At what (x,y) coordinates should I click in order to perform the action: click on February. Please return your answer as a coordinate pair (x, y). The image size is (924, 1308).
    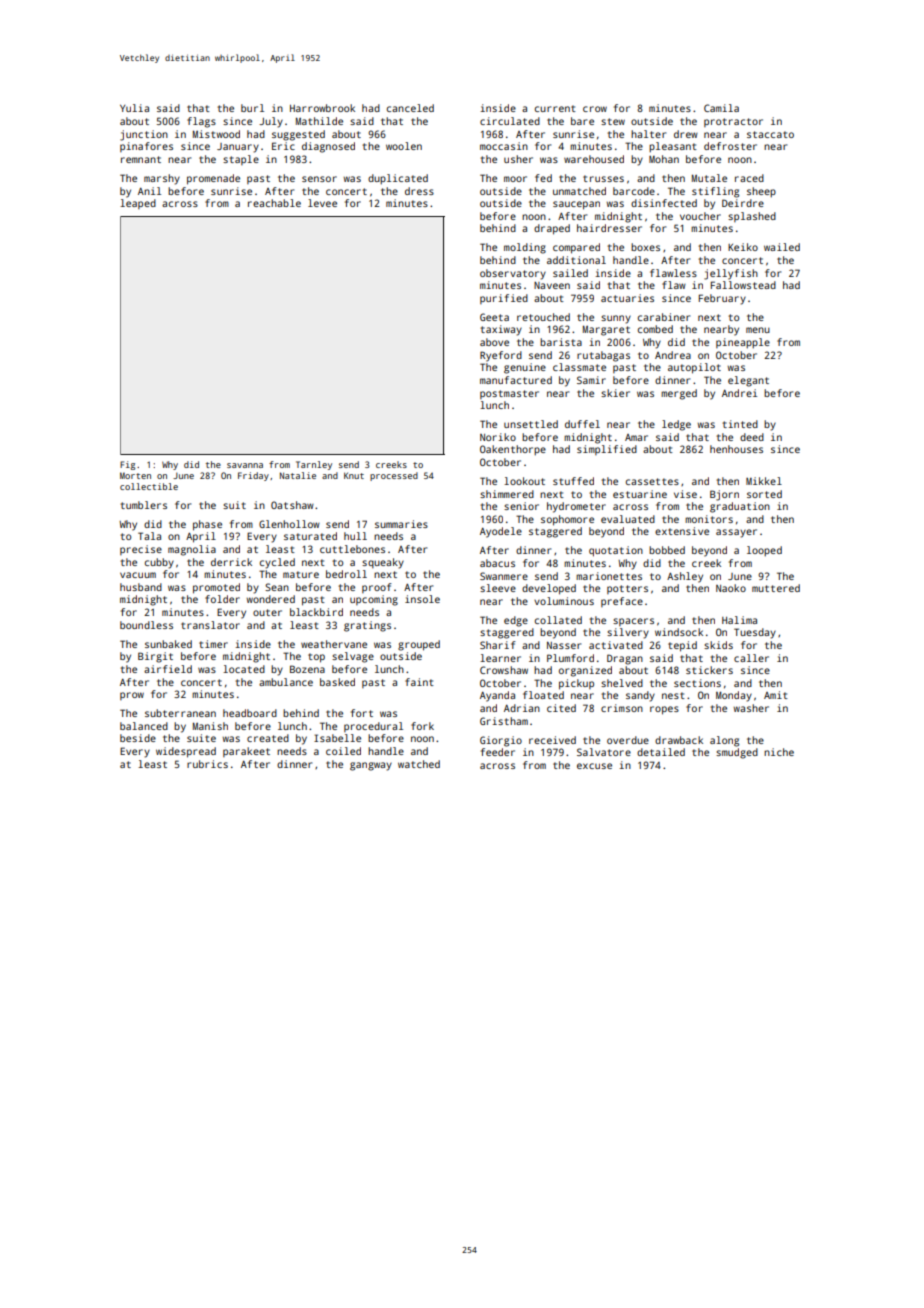
    Looking at the image, I should click on (722, 299).
